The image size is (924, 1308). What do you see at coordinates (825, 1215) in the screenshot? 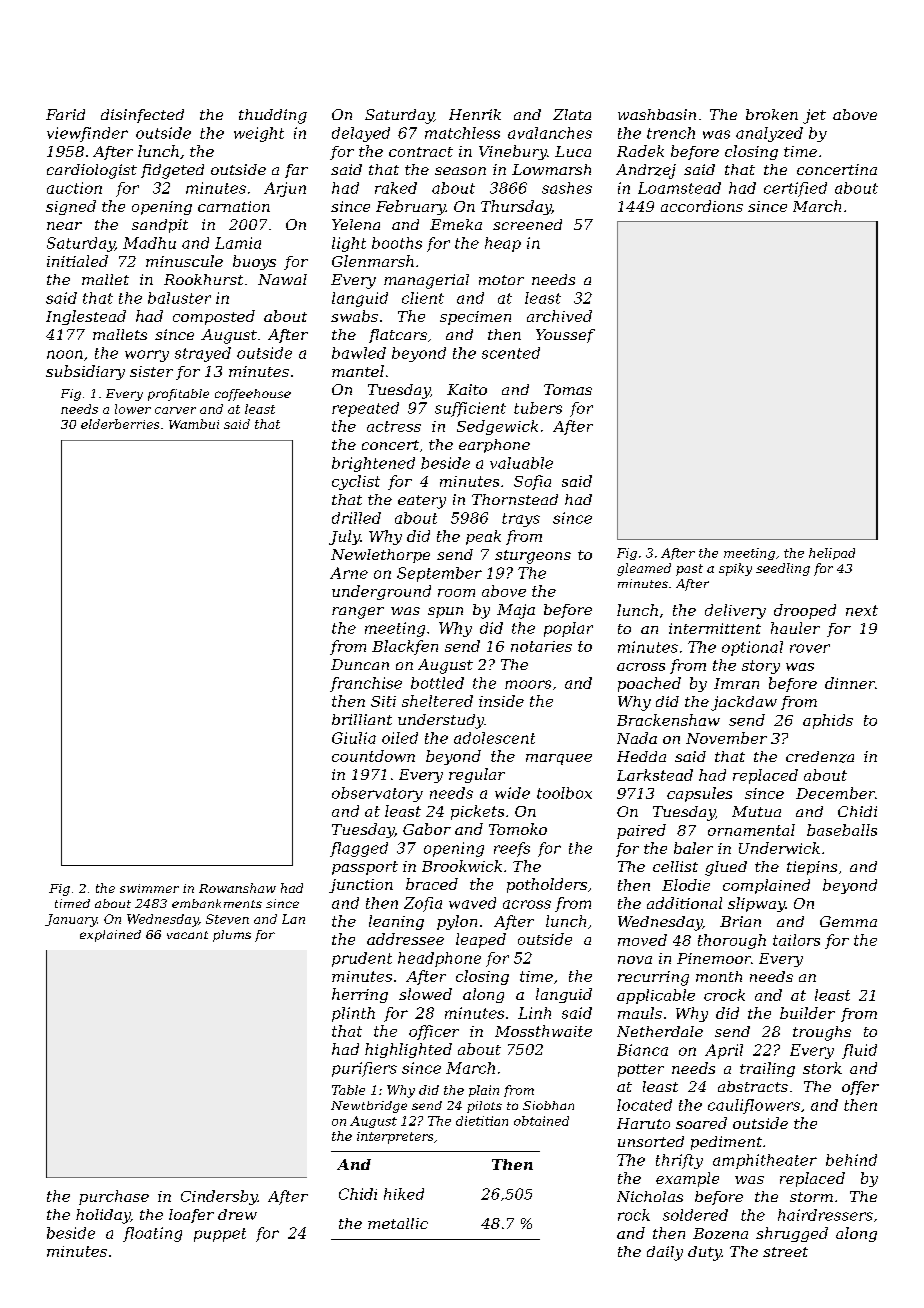
I see `hairdressers` at bounding box center [825, 1215].
